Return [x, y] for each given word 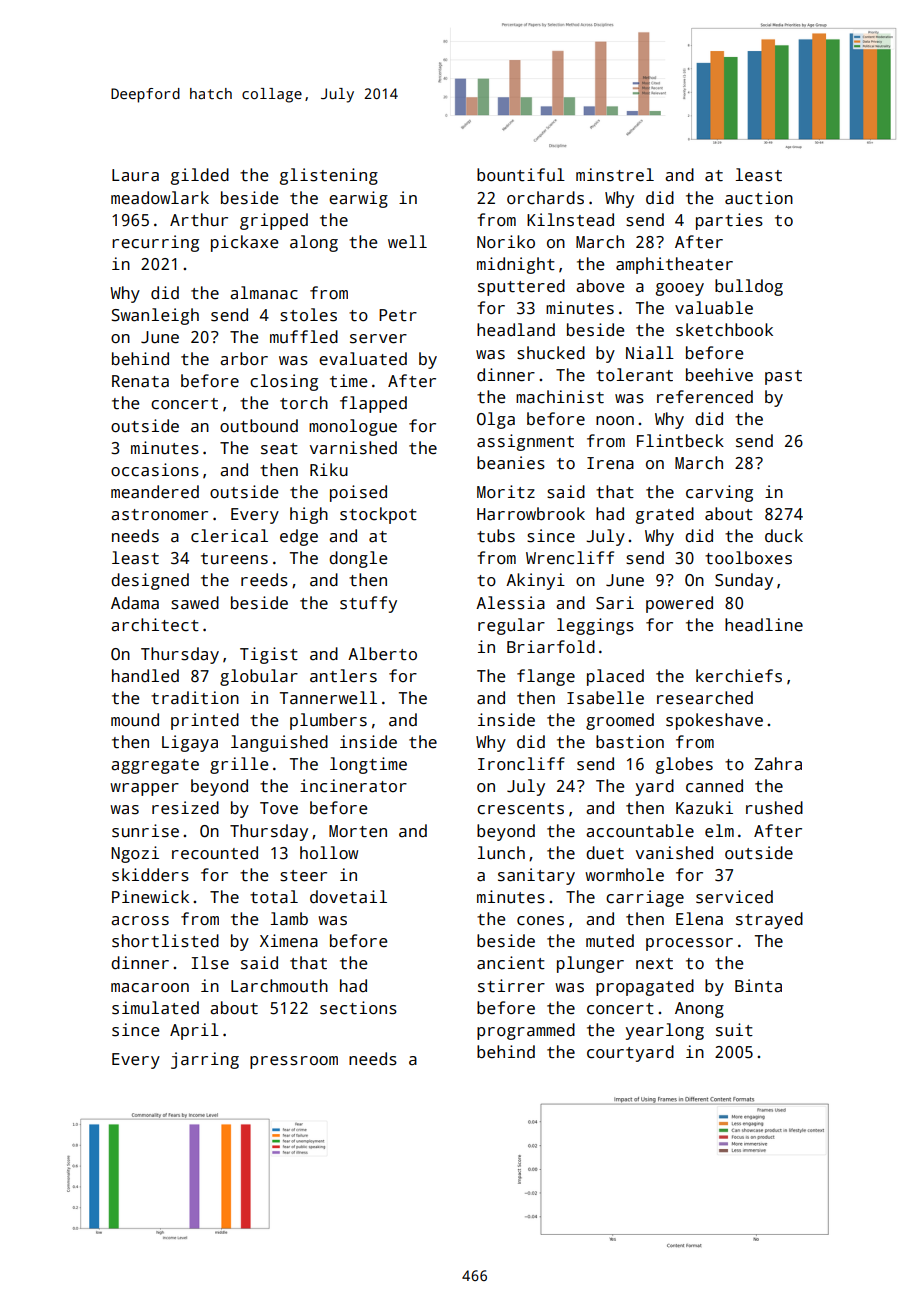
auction [759, 198]
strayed [769, 920]
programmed [526, 1031]
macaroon [150, 988]
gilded [200, 176]
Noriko [506, 242]
